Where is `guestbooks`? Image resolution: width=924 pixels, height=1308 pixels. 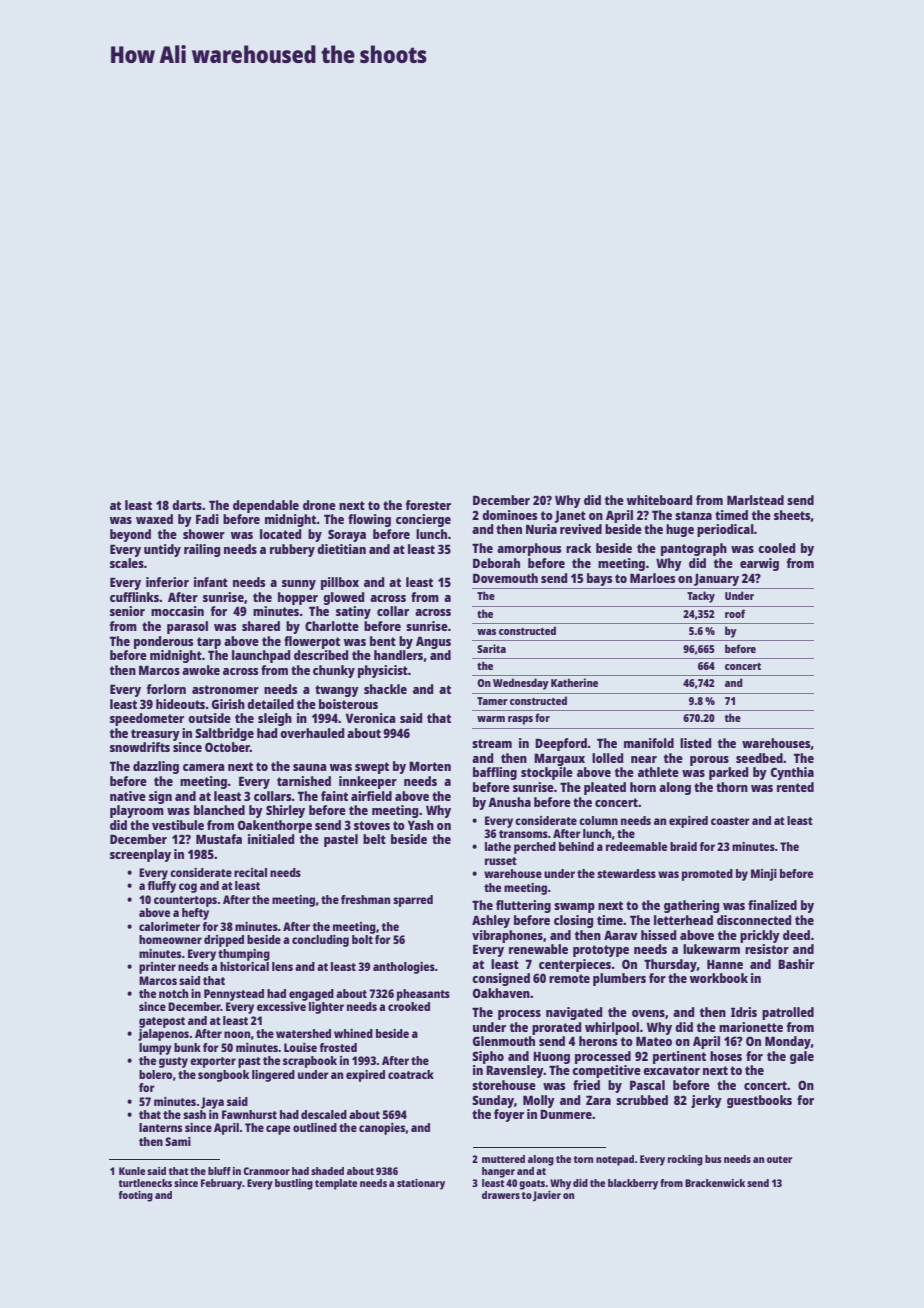 guestbooks is located at coordinates (759, 1101).
